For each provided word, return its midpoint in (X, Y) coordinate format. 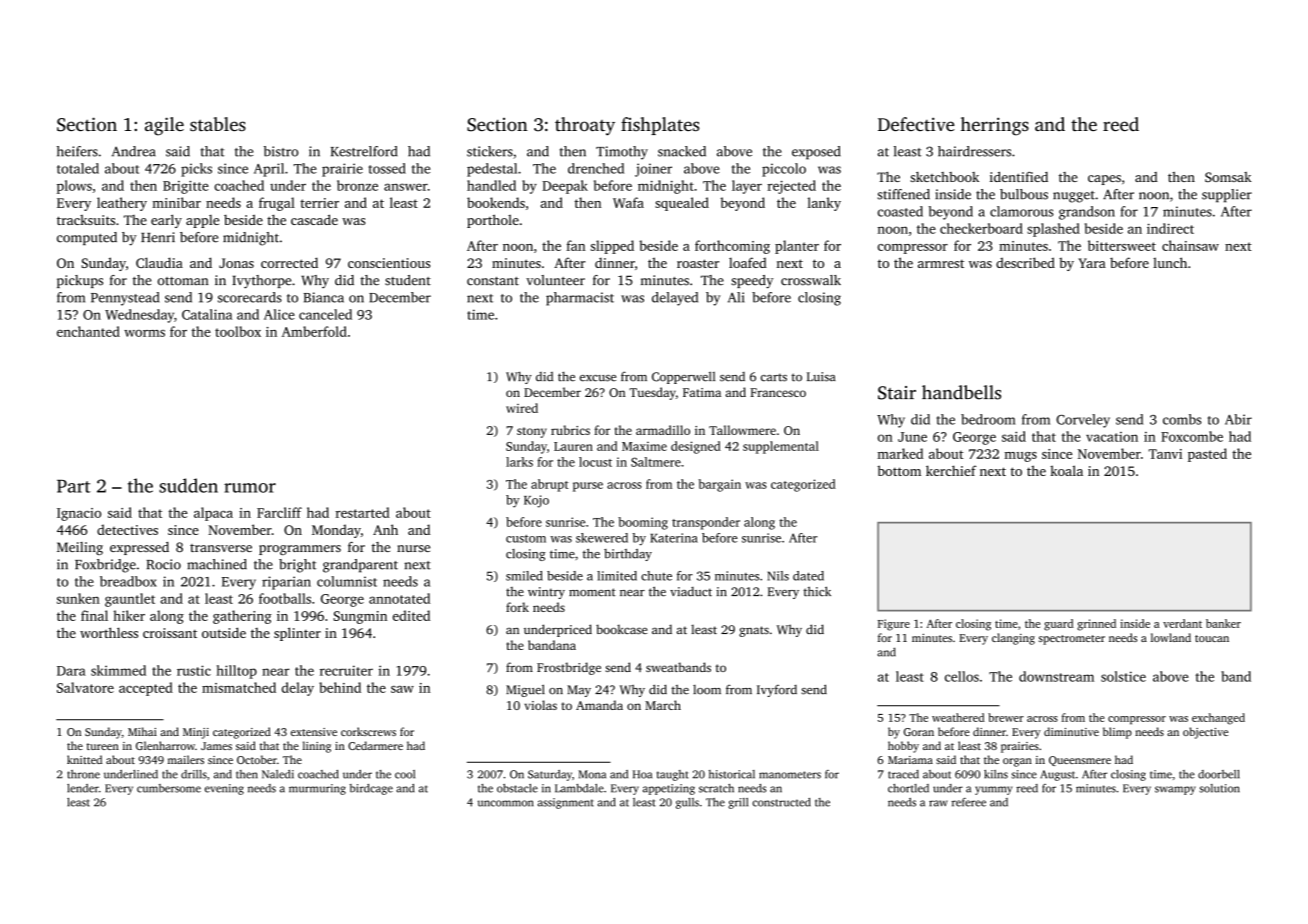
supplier (1227, 195)
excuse (598, 378)
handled (491, 185)
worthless (109, 632)
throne (83, 774)
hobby (903, 747)
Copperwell (683, 377)
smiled (524, 576)
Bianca (323, 297)
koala (1066, 470)
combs (1182, 419)
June (912, 437)
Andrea (134, 151)
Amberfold (314, 331)
